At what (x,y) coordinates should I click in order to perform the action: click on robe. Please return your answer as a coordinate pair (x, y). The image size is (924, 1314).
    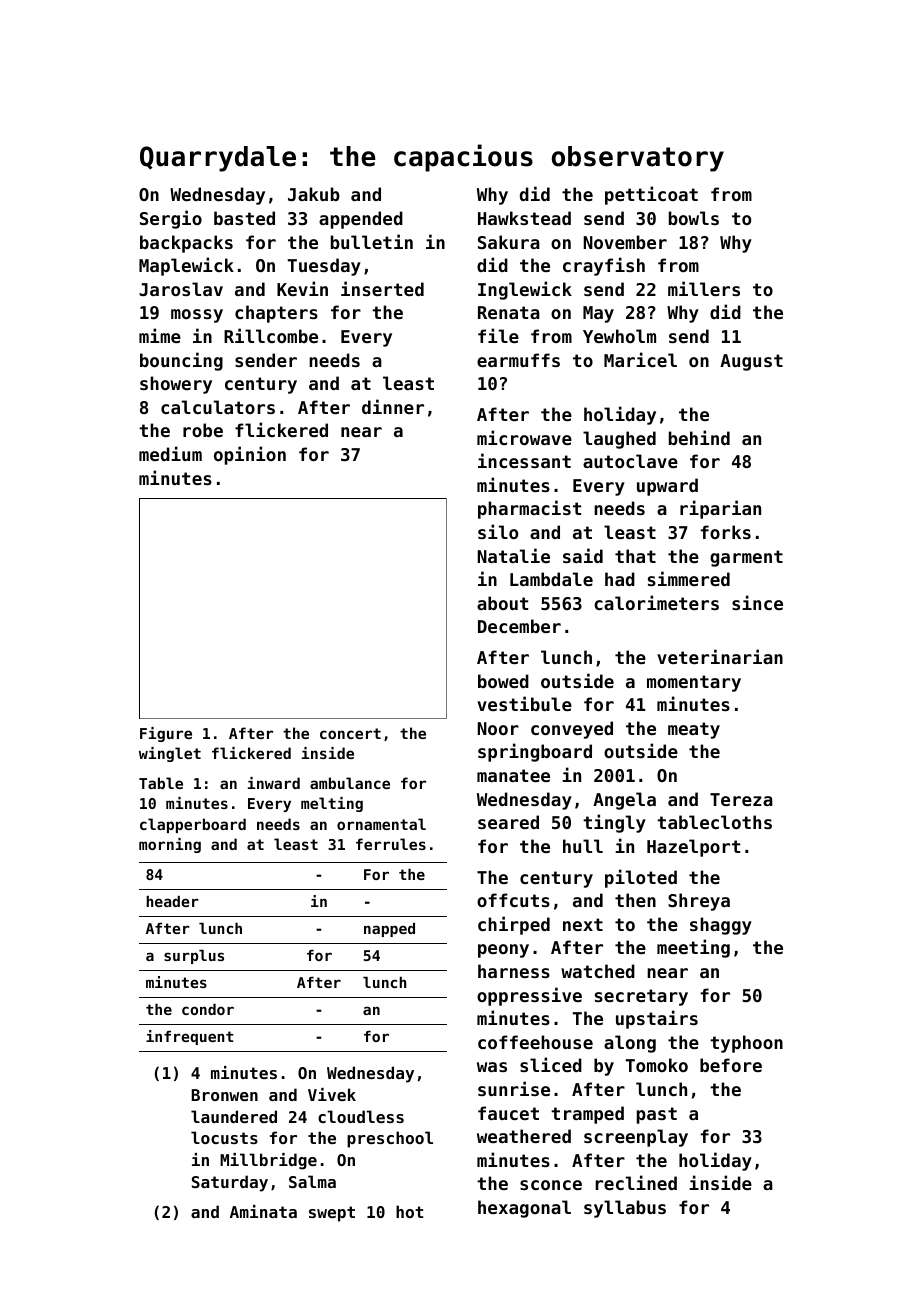
    Looking at the image, I should click on (203, 430).
